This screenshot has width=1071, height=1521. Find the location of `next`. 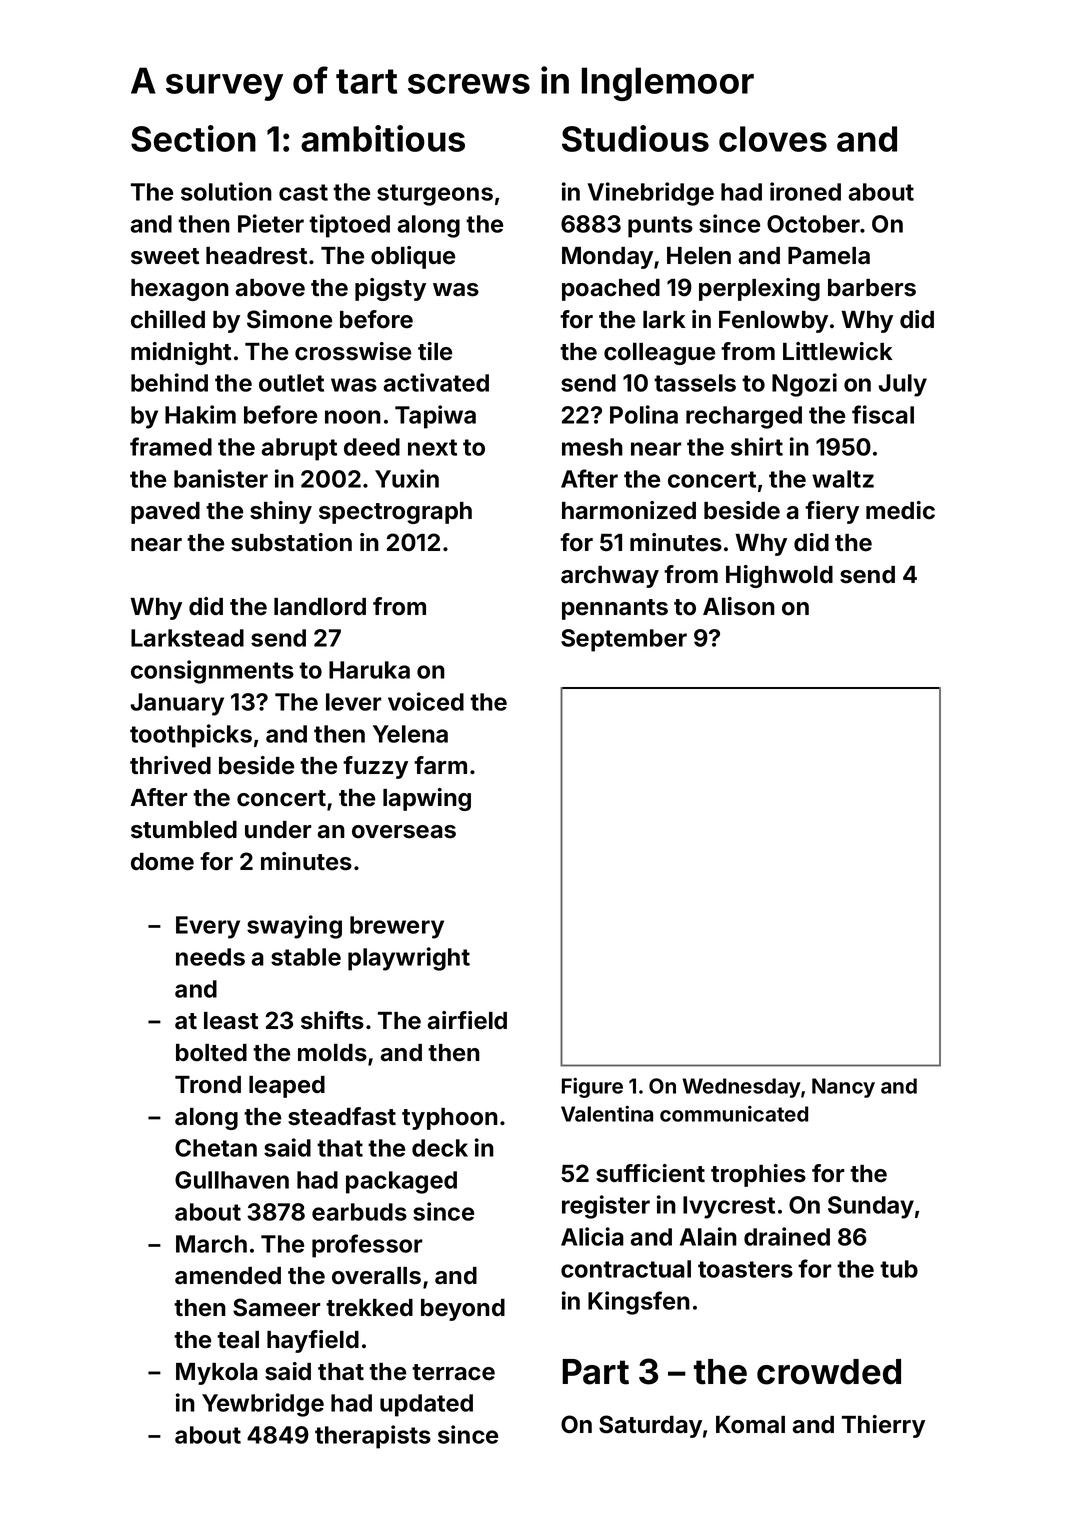

next is located at coordinates (432, 447).
